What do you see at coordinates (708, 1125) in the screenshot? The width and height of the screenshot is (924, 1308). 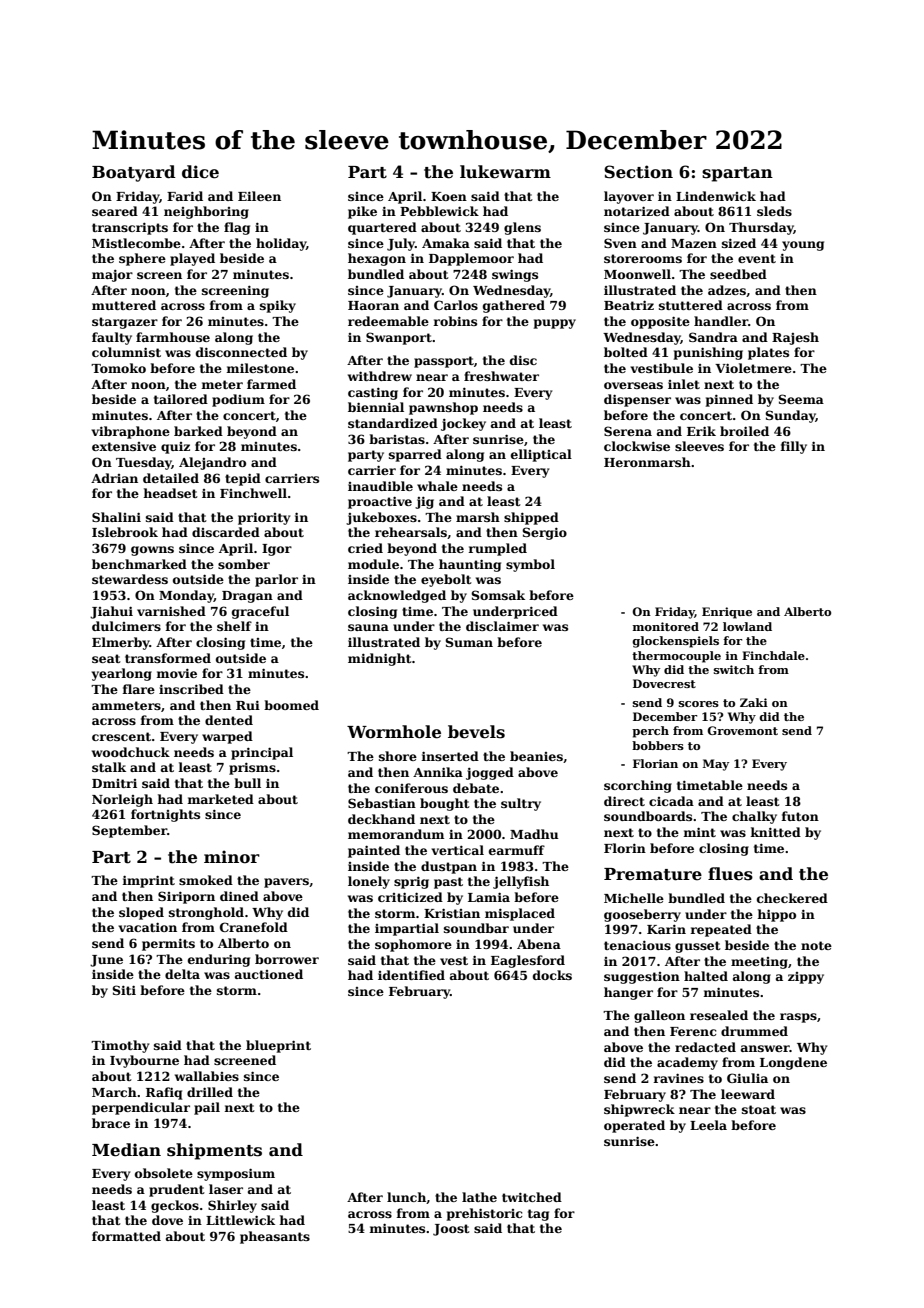 I see `Leela` at bounding box center [708, 1125].
